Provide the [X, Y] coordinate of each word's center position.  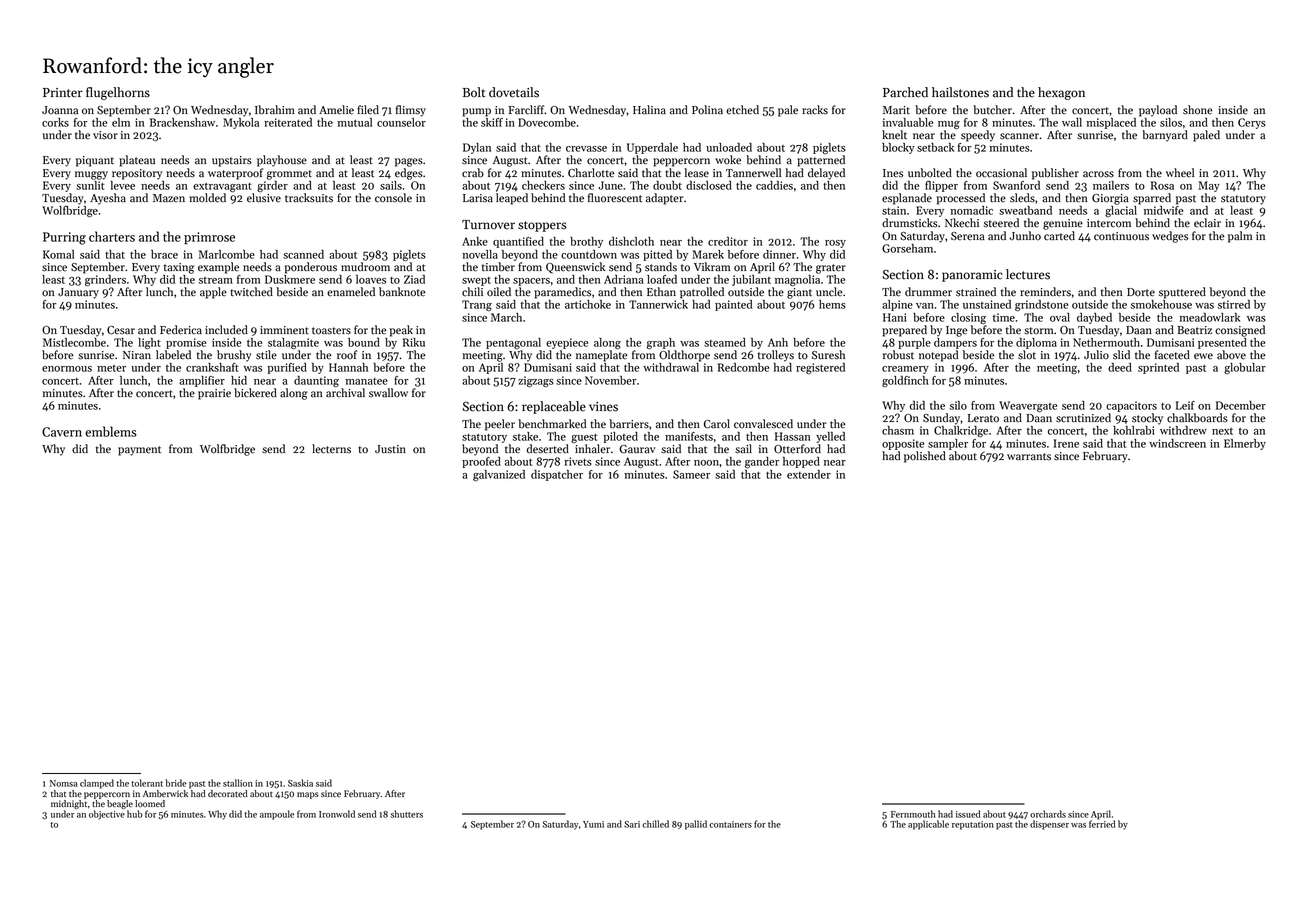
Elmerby [1245, 444]
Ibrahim [275, 110]
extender [809, 474]
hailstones [960, 92]
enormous [67, 369]
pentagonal [513, 343]
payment [139, 451]
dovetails [514, 92]
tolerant [147, 783]
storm [1038, 331]
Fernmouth [913, 814]
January [78, 293]
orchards [1048, 814]
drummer [928, 292]
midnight [69, 804]
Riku [414, 342]
